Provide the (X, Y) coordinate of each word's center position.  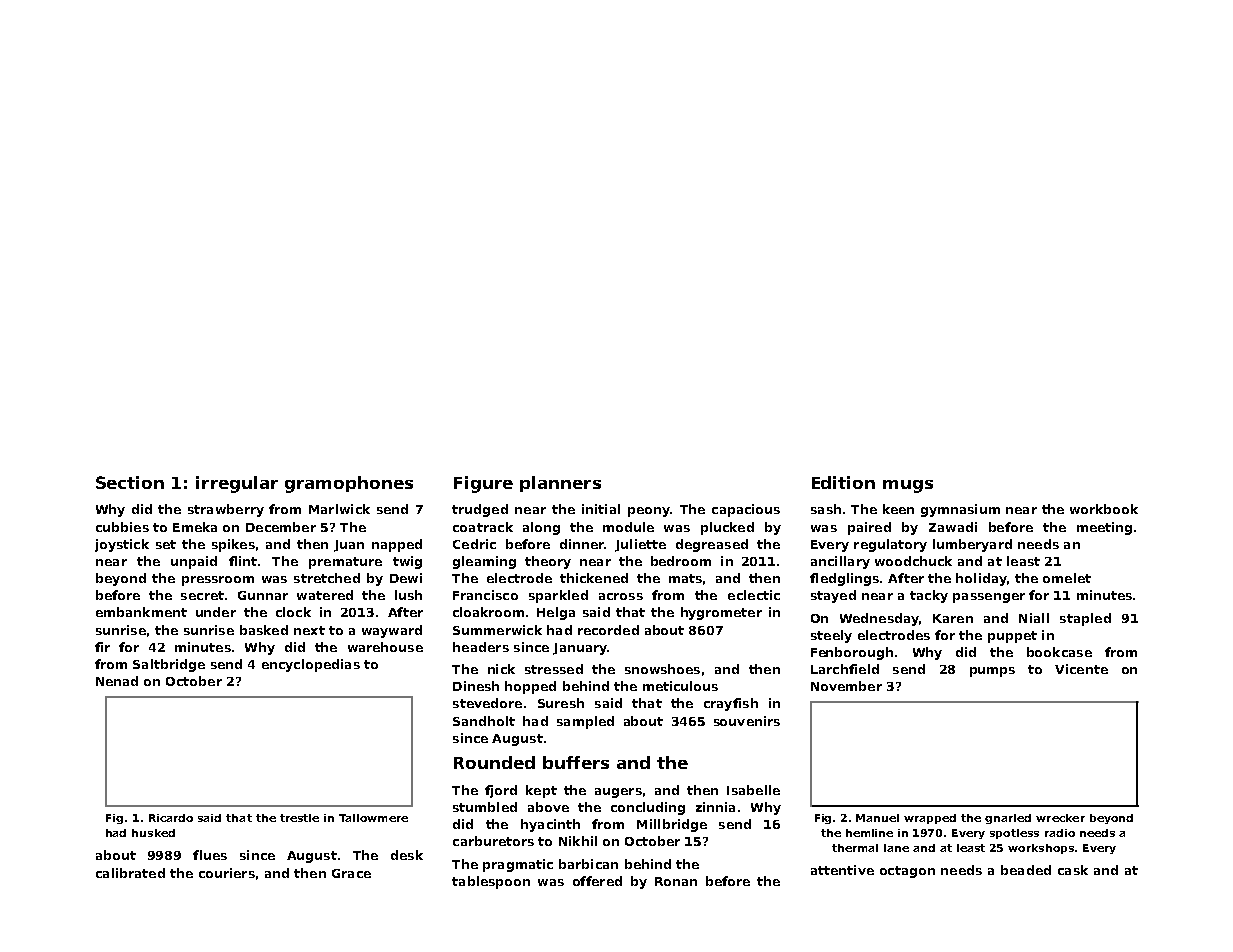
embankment (141, 612)
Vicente (1081, 669)
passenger (989, 598)
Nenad (117, 681)
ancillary (840, 562)
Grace (351, 873)
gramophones (349, 484)
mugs (908, 486)
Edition (843, 482)
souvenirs (747, 721)
